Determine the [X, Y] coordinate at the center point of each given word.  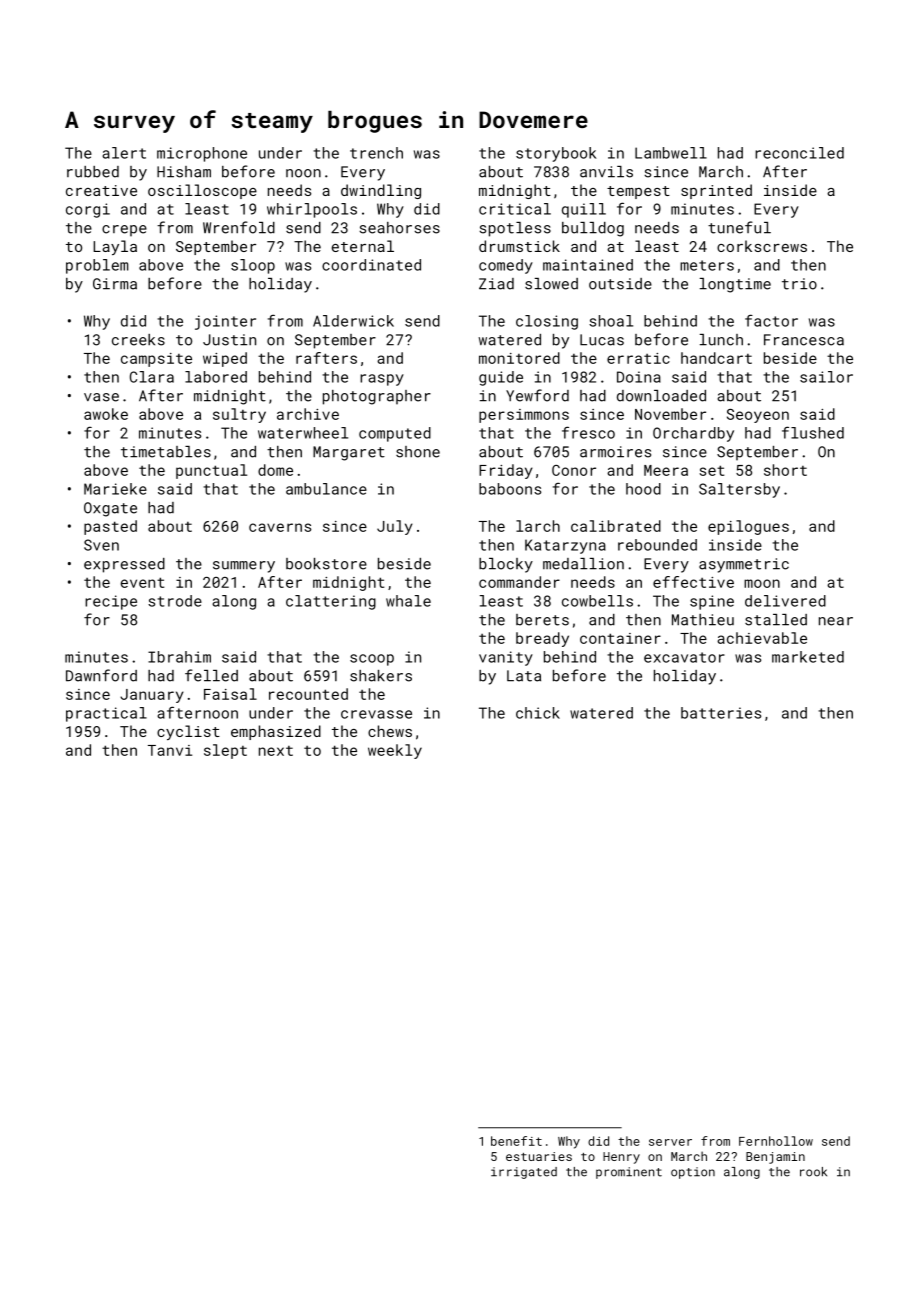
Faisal [230, 694]
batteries [721, 713]
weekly [395, 751]
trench [376, 153]
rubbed [93, 172]
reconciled [799, 153]
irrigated [524, 1173]
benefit [516, 1141]
